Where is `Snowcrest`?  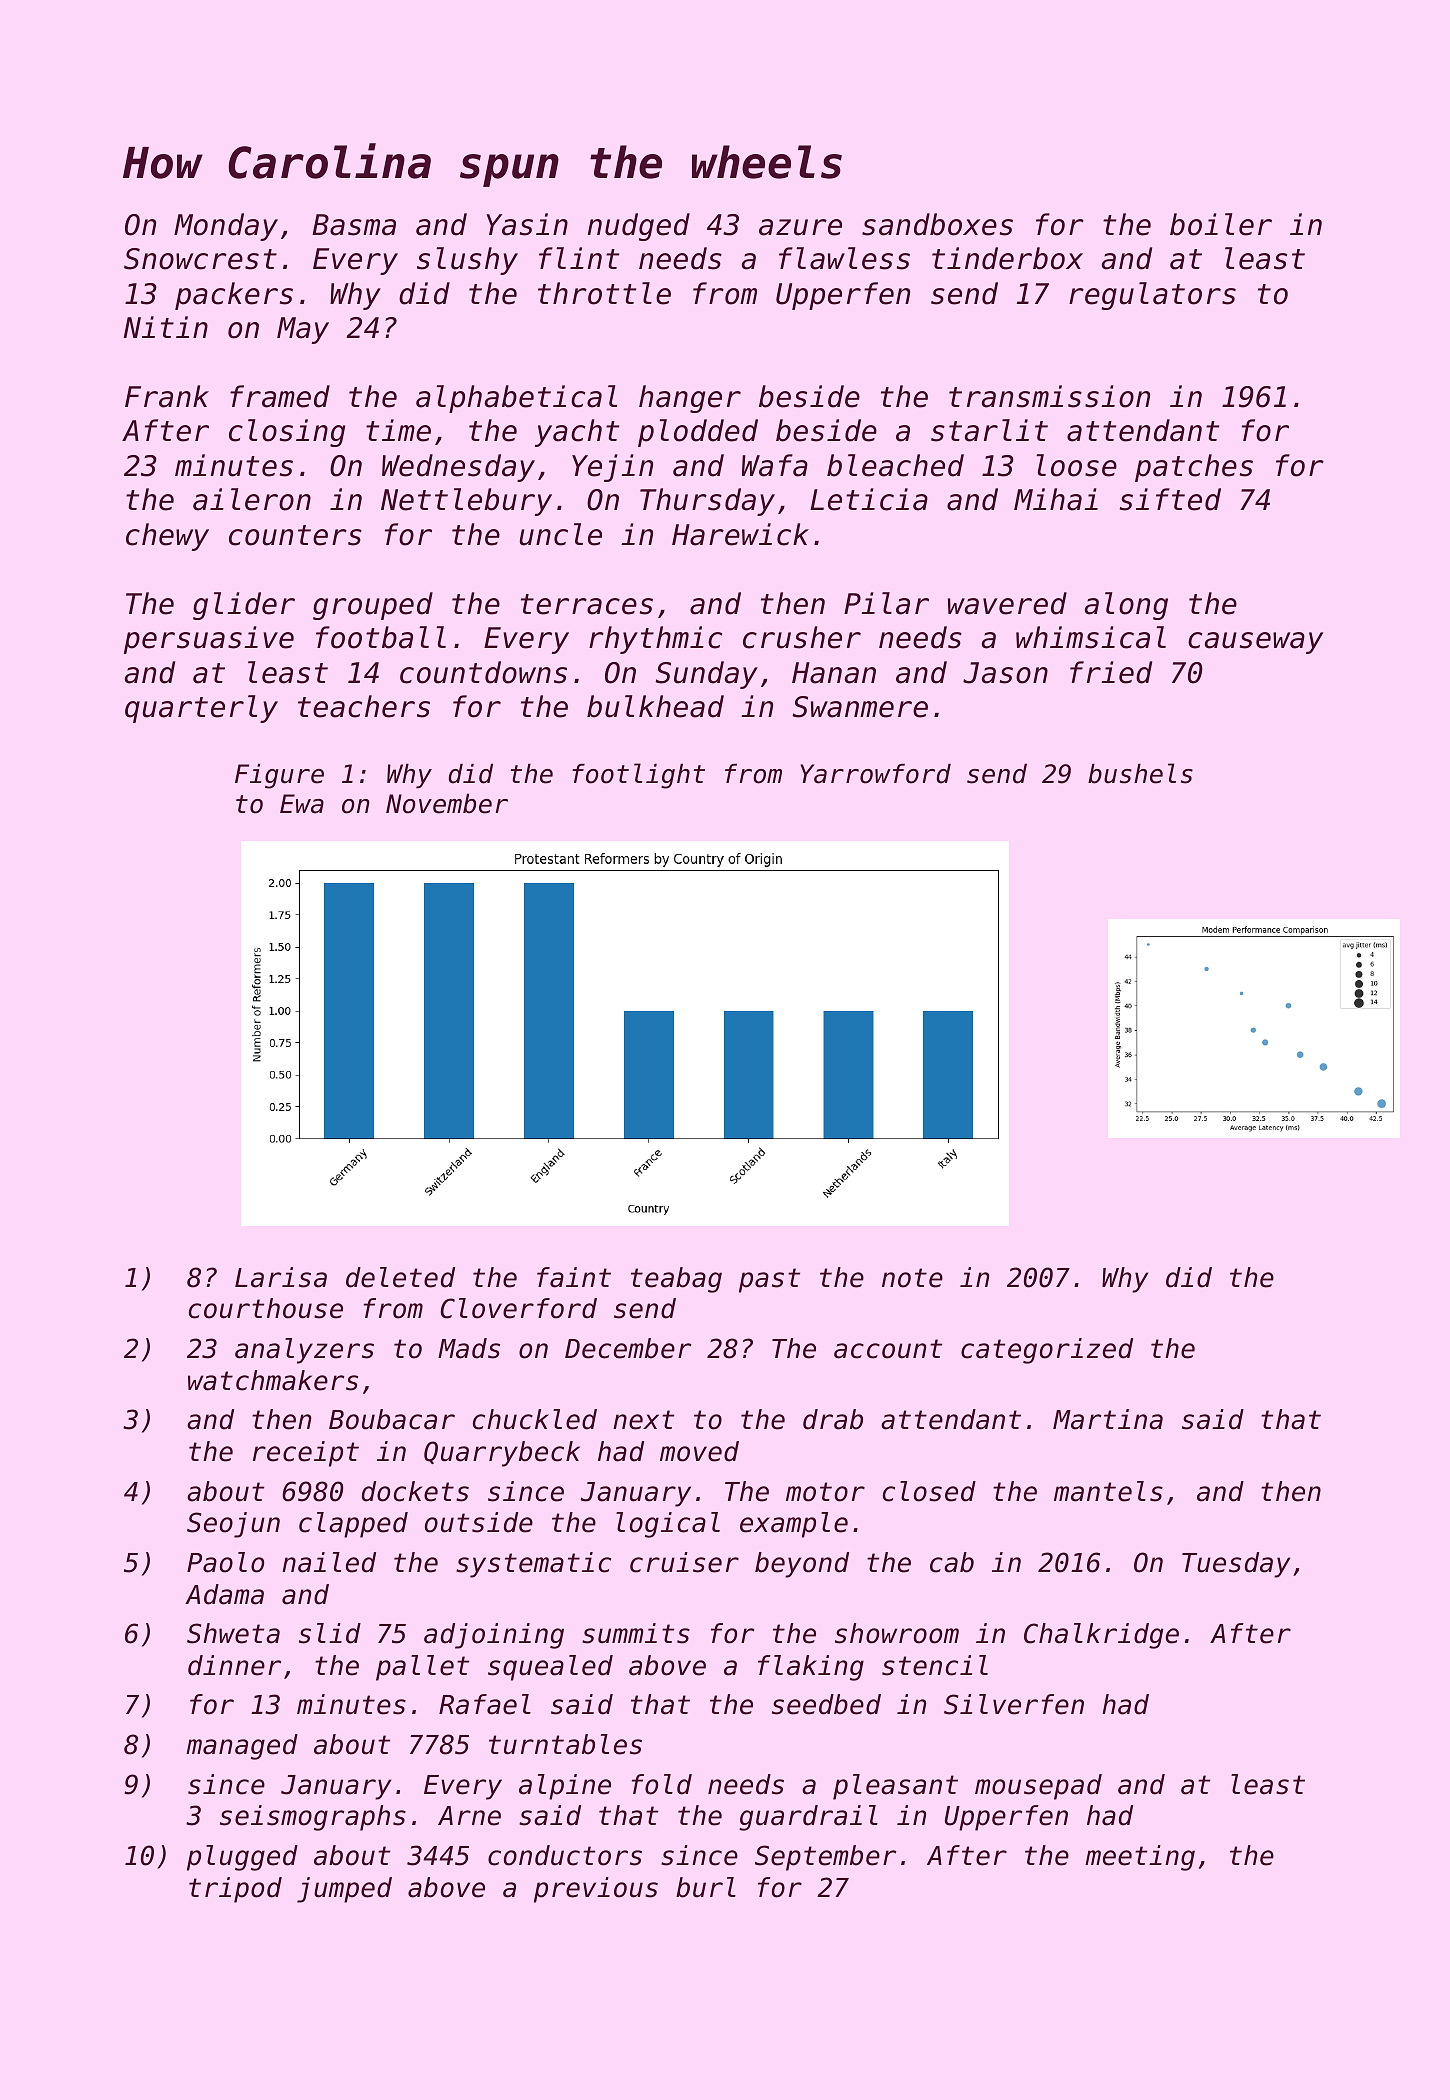
Snowcrest is located at coordinates (200, 259).
